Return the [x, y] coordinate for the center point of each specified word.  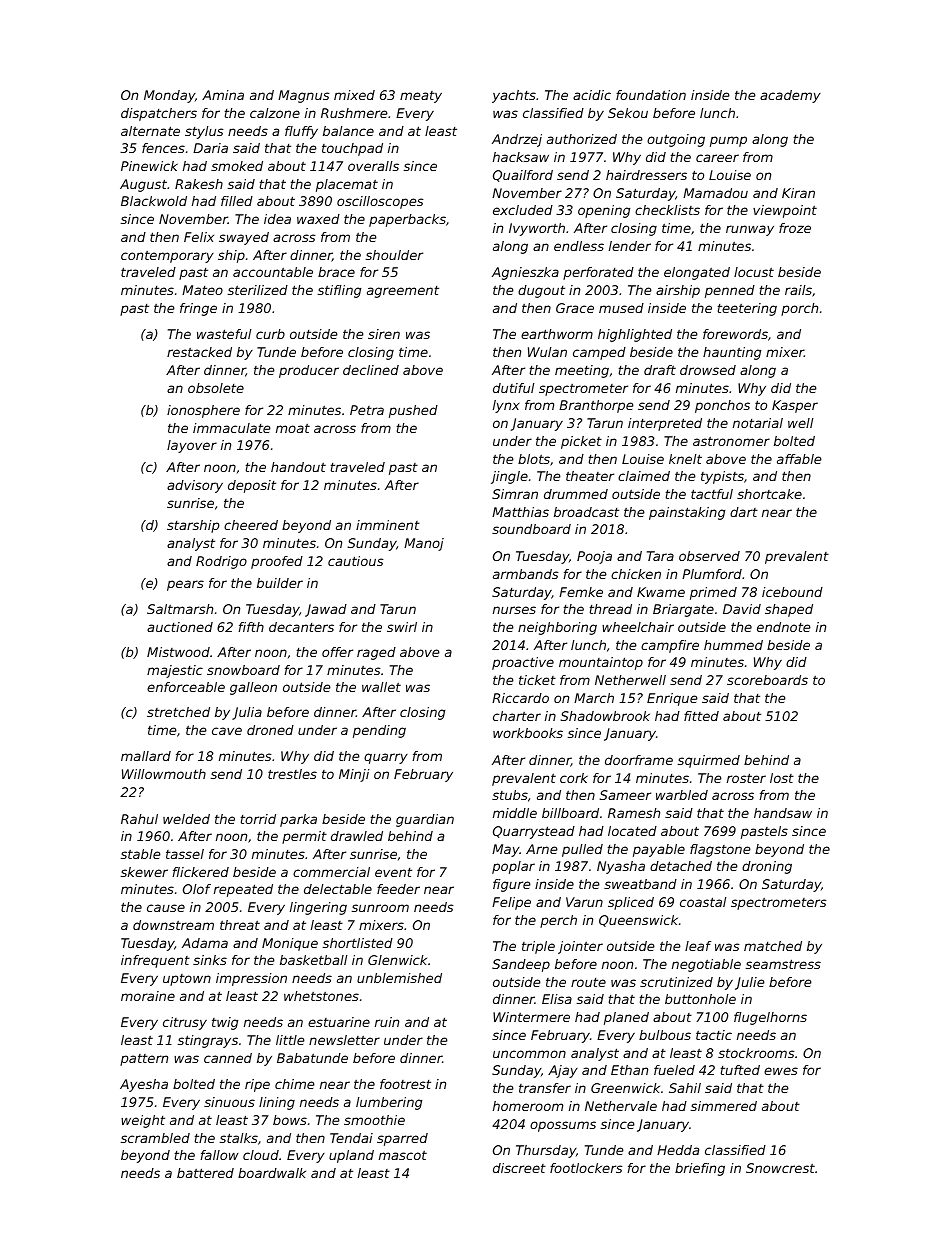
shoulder [394, 255]
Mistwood [178, 652]
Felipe [511, 903]
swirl [402, 627]
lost [782, 778]
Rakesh [199, 184]
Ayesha [144, 1085]
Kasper [795, 406]
